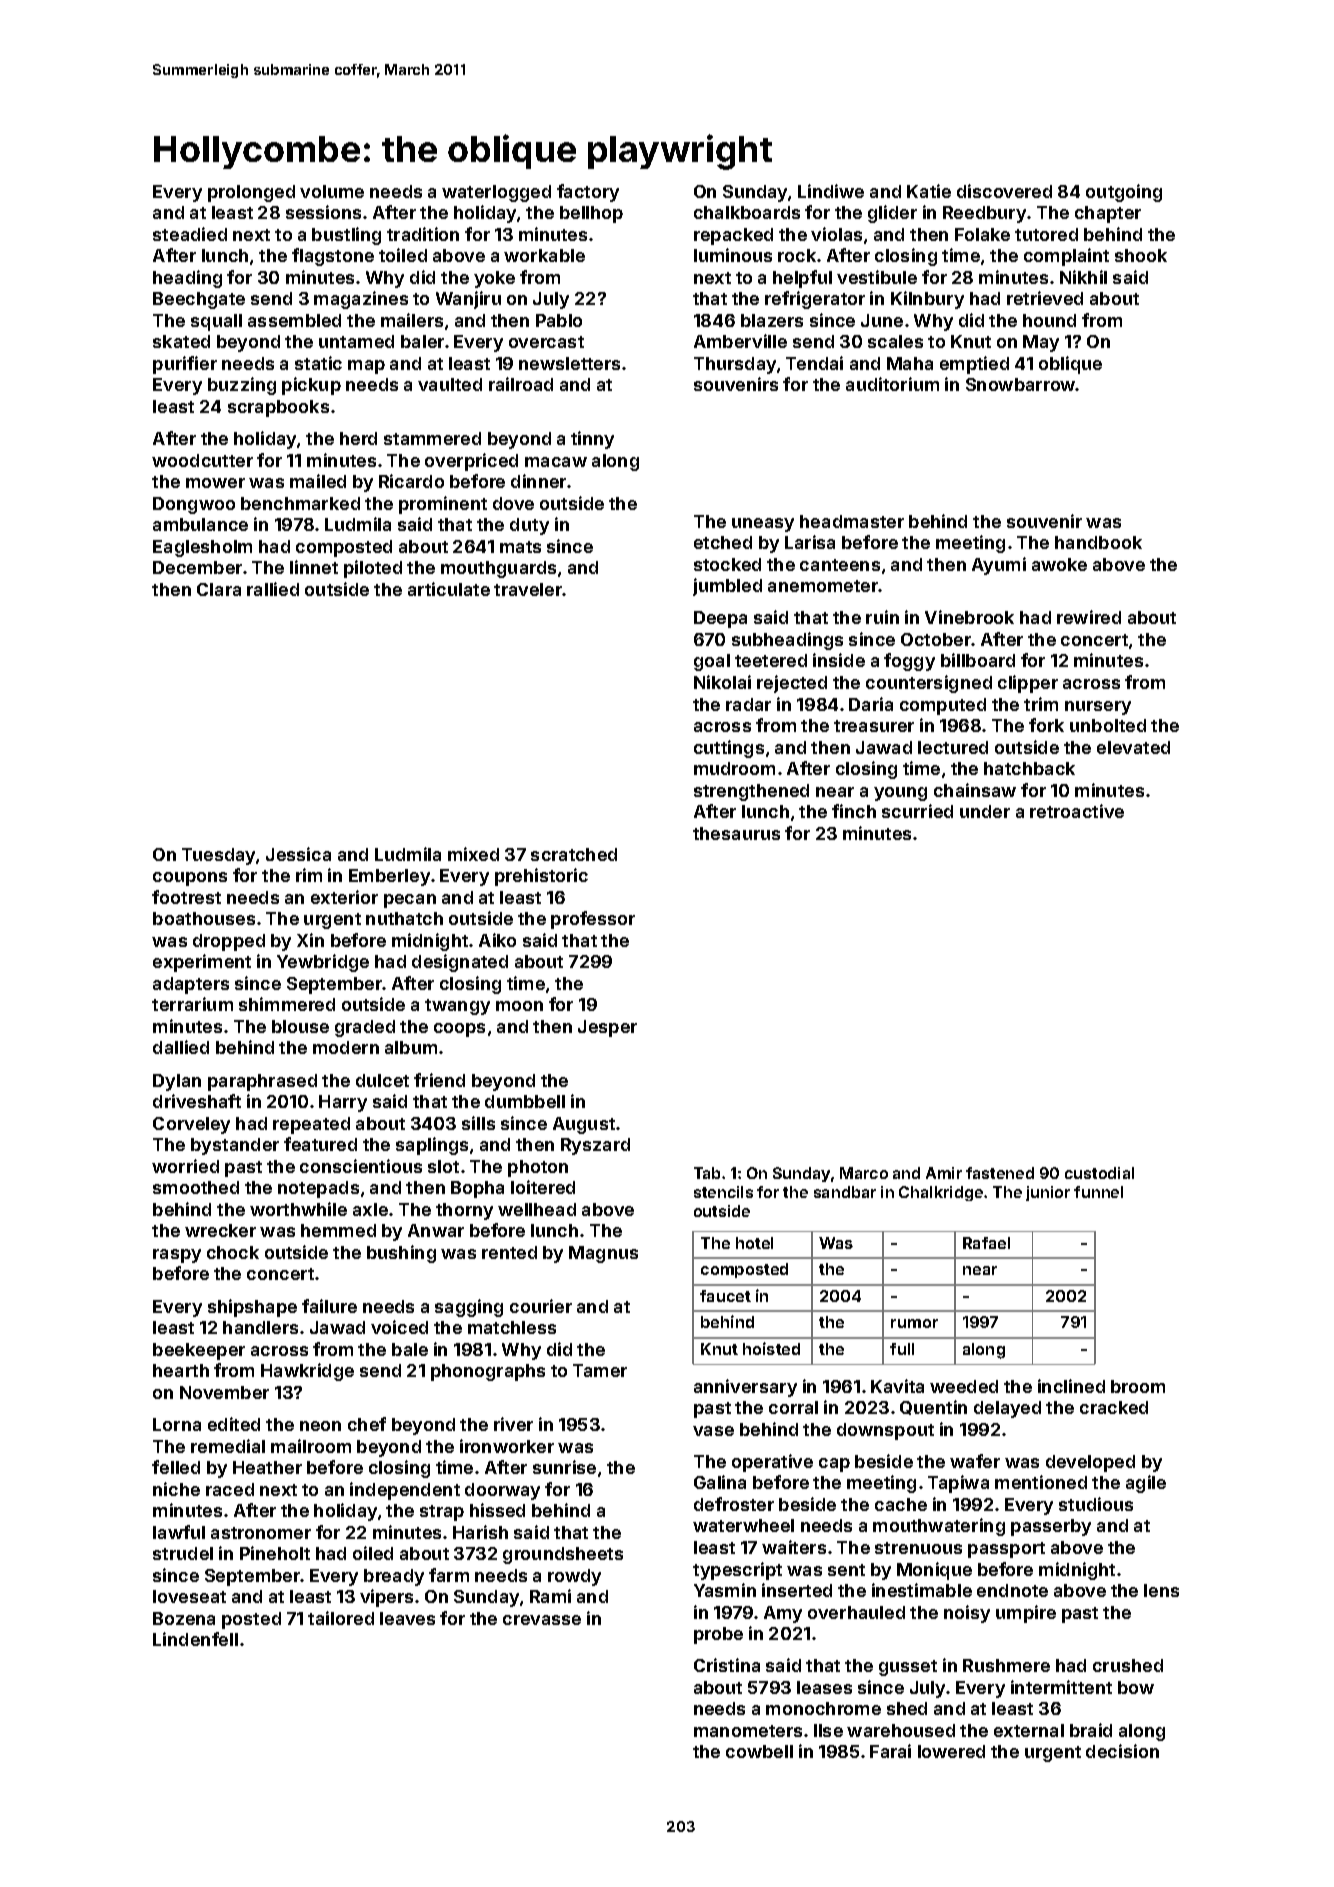 This screenshot has height=1887, width=1334. What do you see at coordinates (1124, 193) in the screenshot?
I see `outgoing` at bounding box center [1124, 193].
